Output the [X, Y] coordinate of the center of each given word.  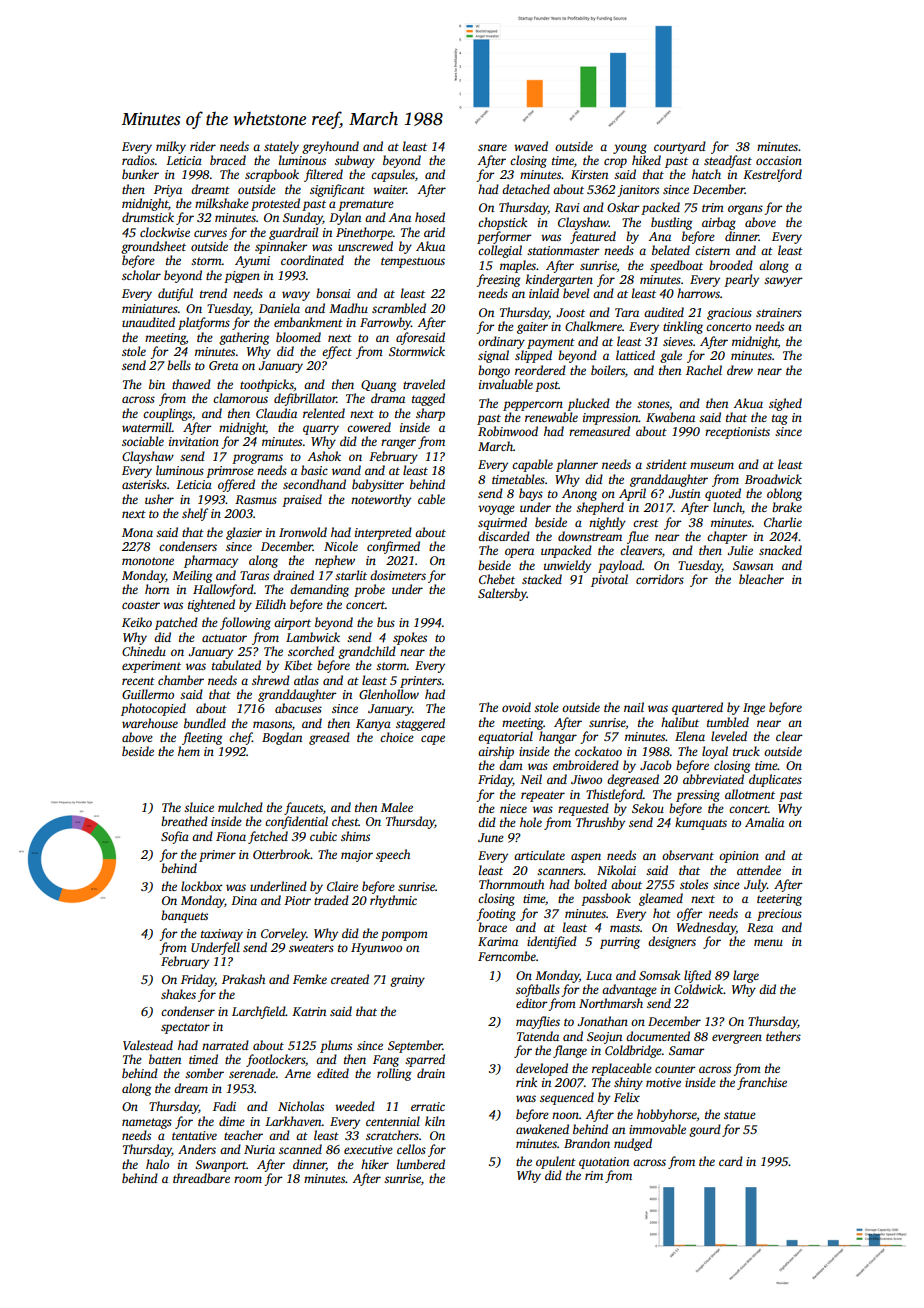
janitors [638, 191]
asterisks [144, 484]
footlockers [275, 1060]
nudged [633, 1144]
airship [496, 752]
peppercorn [533, 406]
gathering [244, 338]
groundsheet [153, 247]
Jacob [656, 765]
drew [740, 370]
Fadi [224, 1106]
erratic [428, 1106]
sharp [430, 414]
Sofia [175, 837]
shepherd [600, 508]
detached [526, 189]
